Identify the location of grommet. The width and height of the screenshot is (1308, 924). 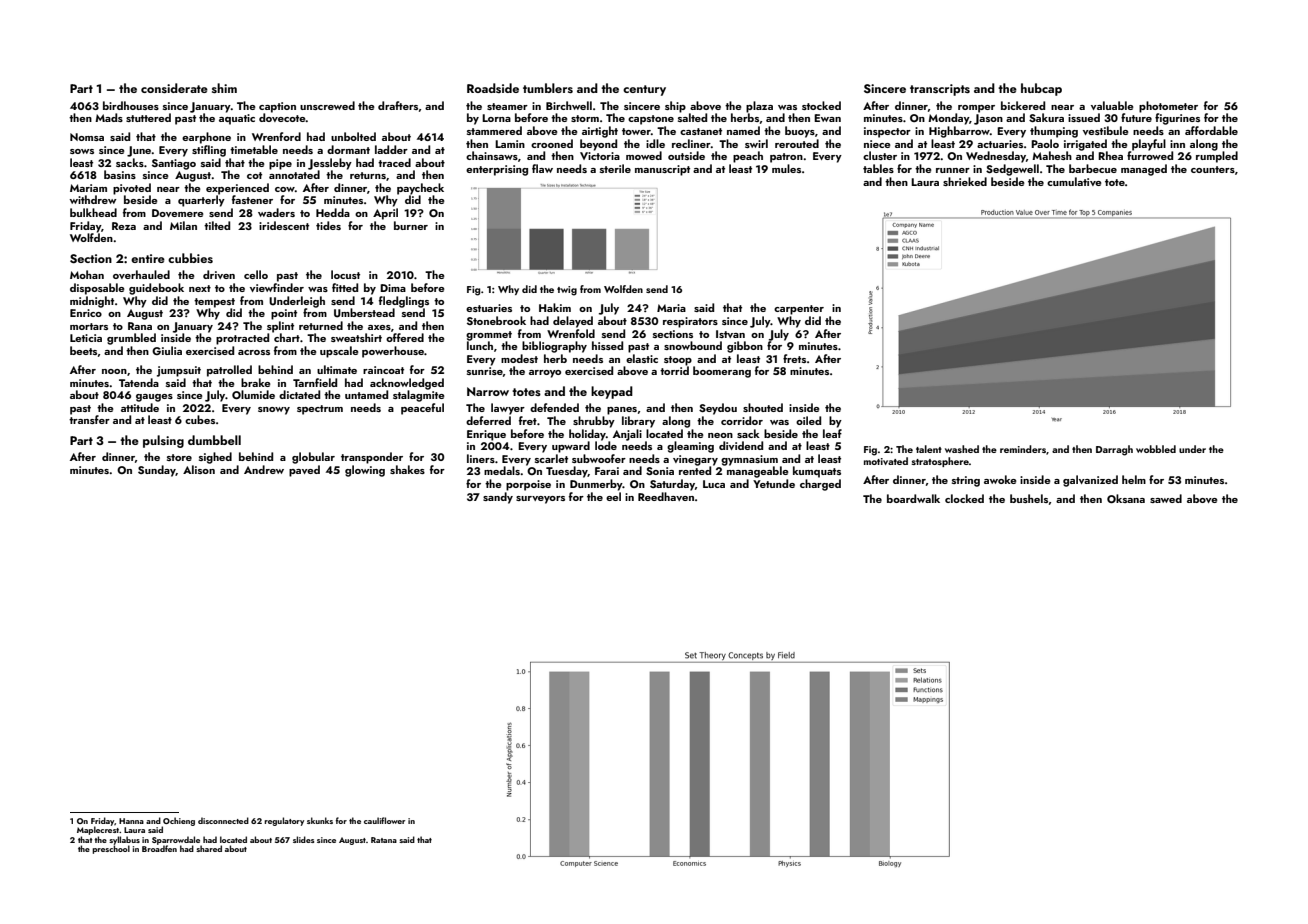
(489, 336).
